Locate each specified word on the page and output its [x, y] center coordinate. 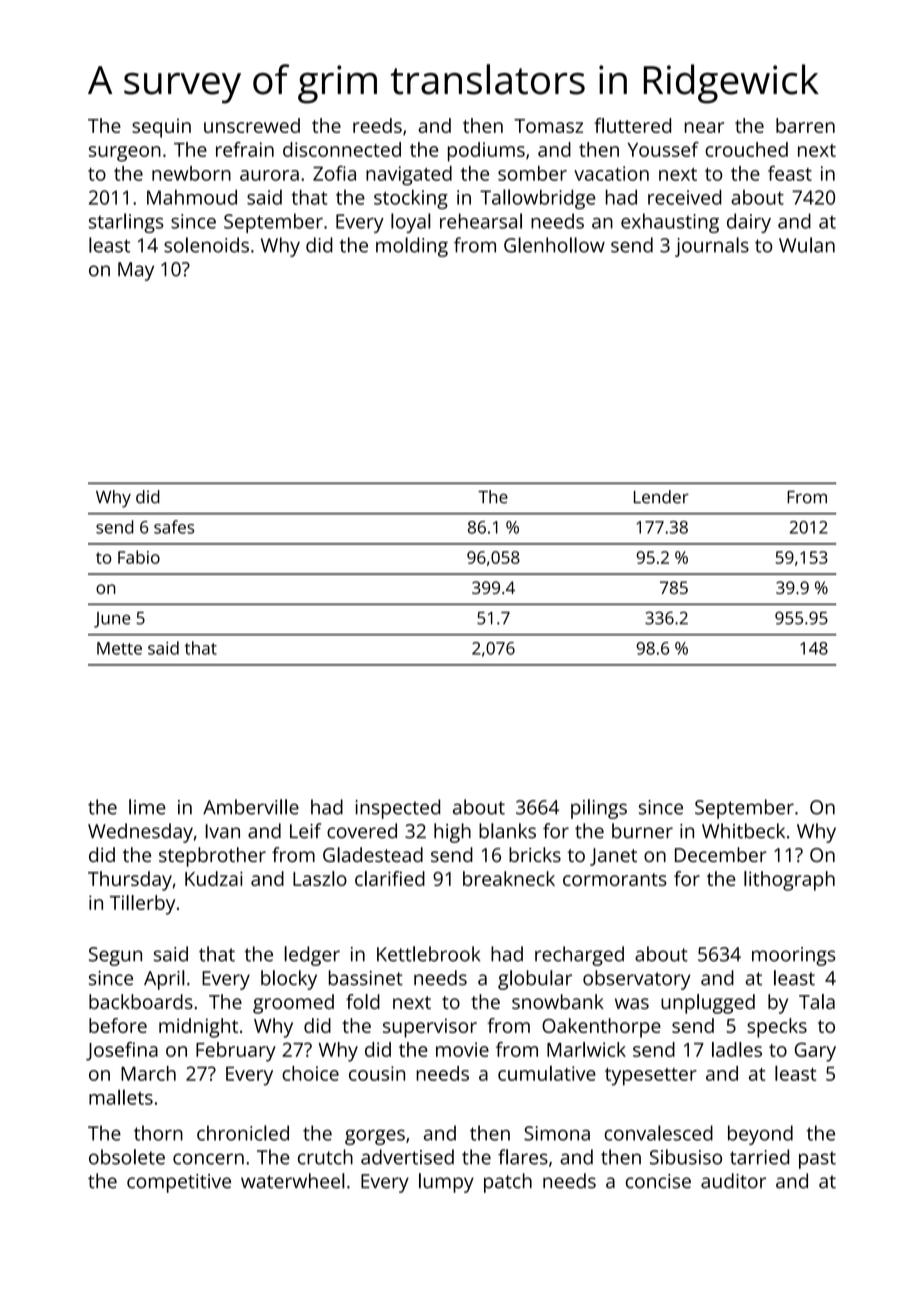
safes [174, 527]
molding [412, 247]
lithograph [789, 881]
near [704, 127]
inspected [398, 809]
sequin [161, 128]
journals [712, 247]
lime [147, 807]
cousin [377, 1073]
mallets [121, 1097]
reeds [377, 125]
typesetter [651, 1077]
